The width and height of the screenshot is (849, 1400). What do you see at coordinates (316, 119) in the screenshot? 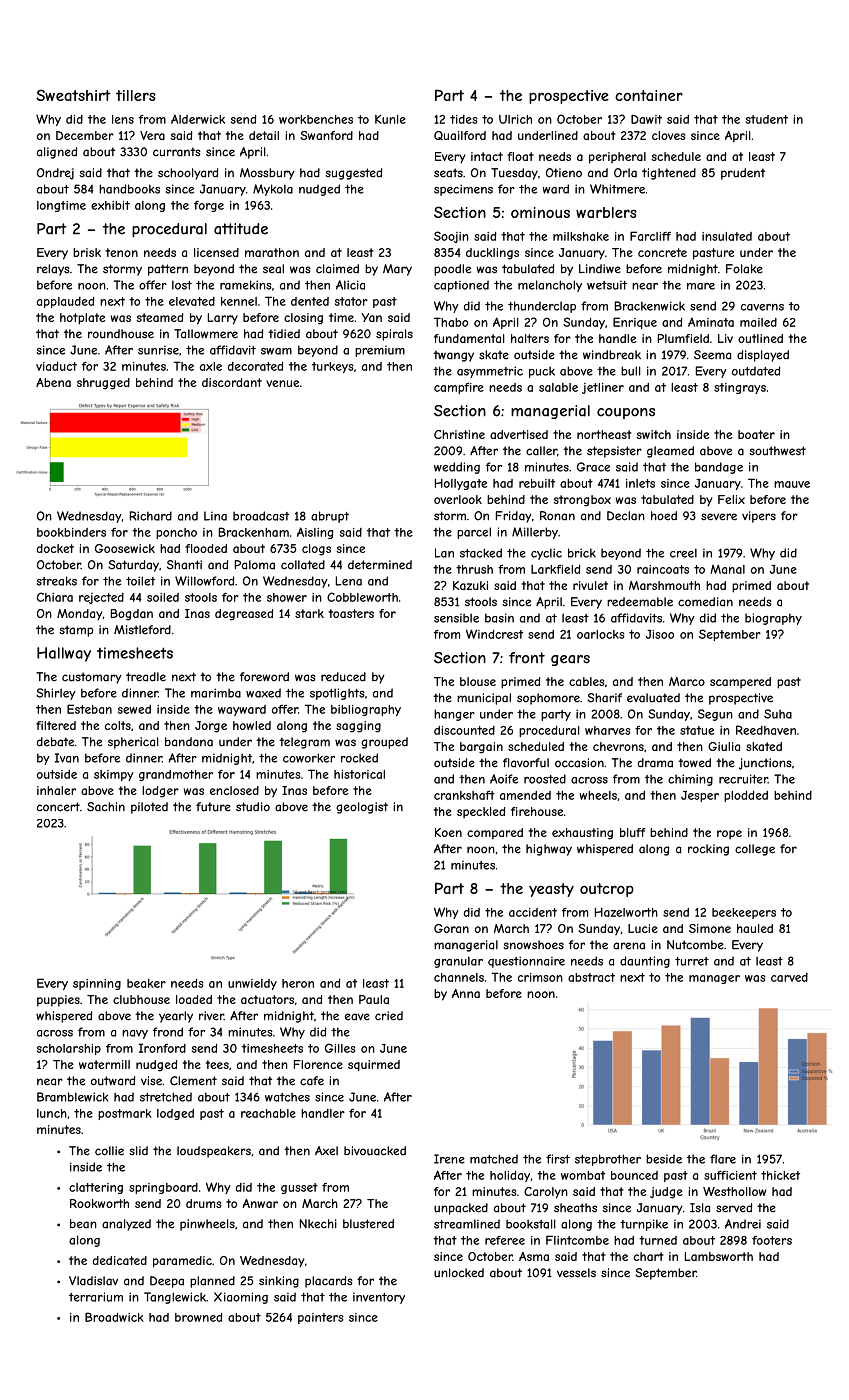
I see `workbenches` at bounding box center [316, 119].
